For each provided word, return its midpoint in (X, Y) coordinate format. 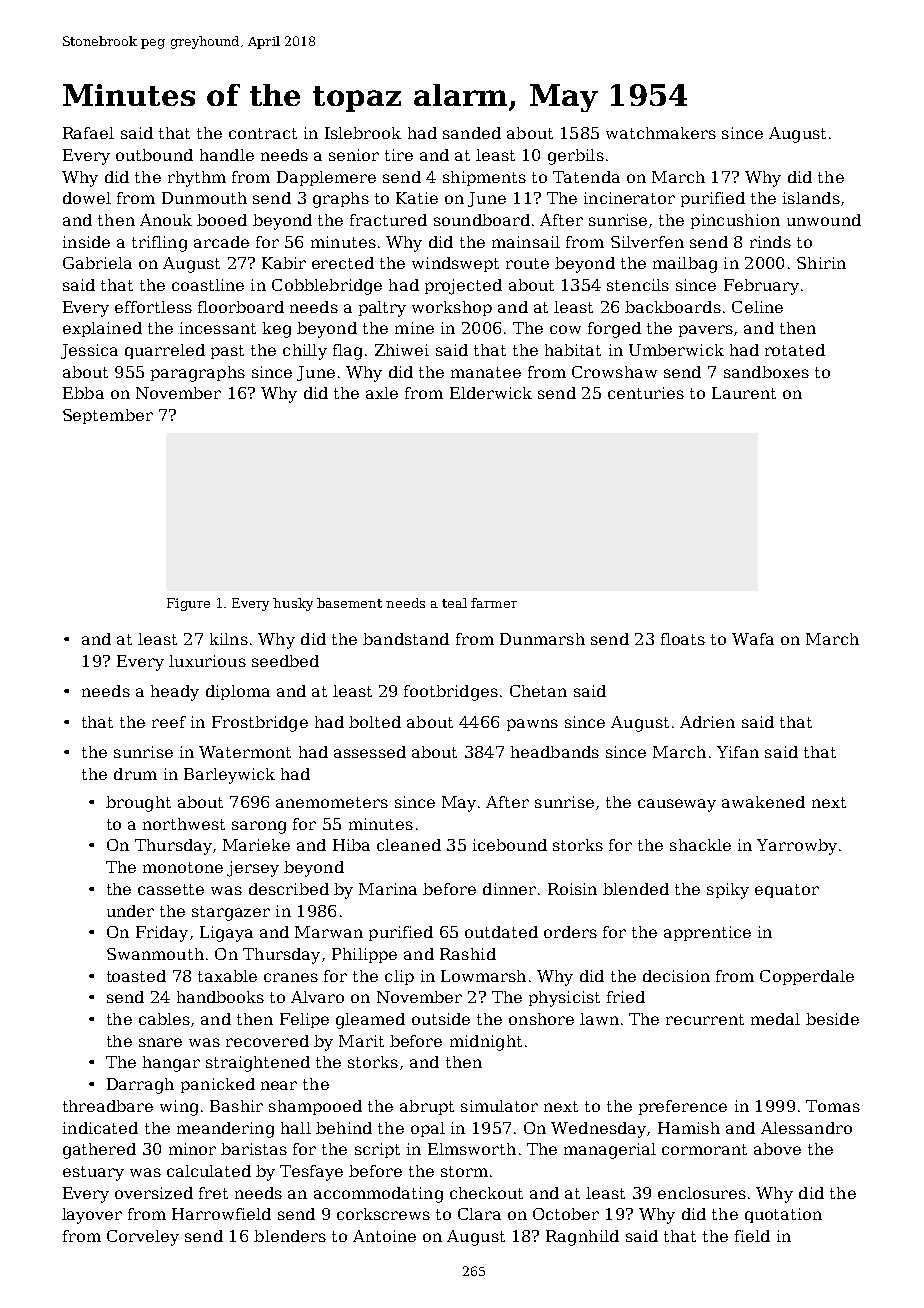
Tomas (833, 1106)
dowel (87, 198)
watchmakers (661, 133)
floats (683, 639)
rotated (795, 350)
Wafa (753, 639)
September (108, 416)
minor (192, 1149)
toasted (136, 976)
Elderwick (491, 393)
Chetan (538, 691)
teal (454, 603)
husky (293, 604)
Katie (417, 198)
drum (135, 774)
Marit (361, 1041)
